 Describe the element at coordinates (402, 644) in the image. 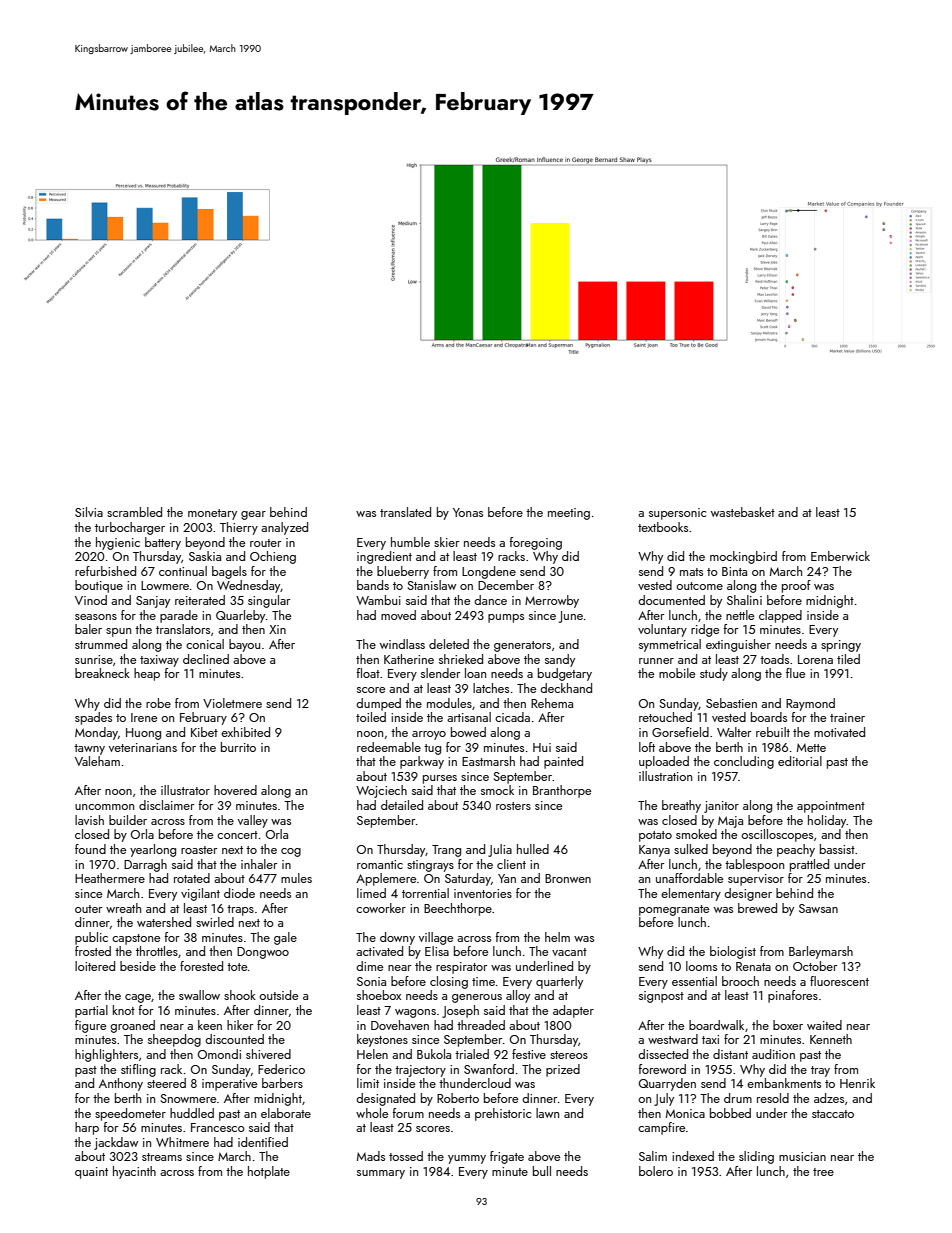

I see `windlass` at that location.
